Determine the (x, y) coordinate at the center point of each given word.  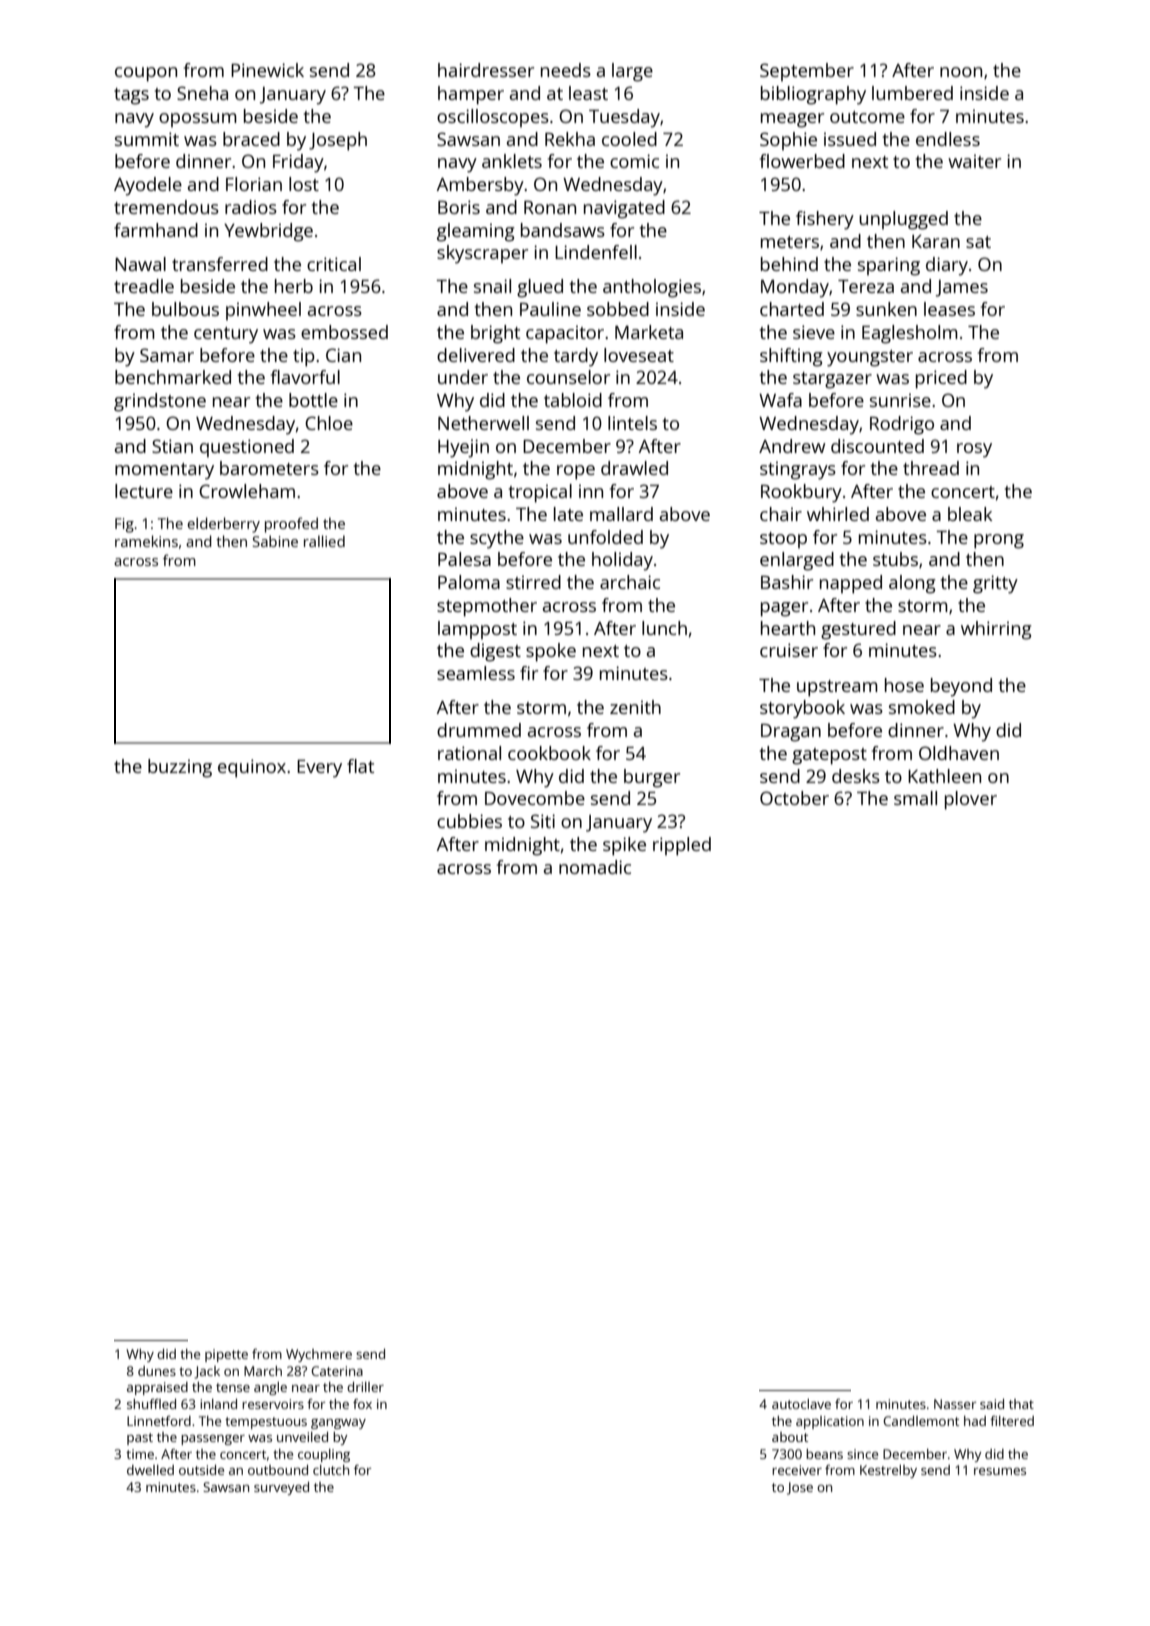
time (140, 1454)
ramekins (146, 541)
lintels (632, 423)
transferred (220, 264)
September (807, 72)
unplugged (903, 220)
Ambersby (480, 186)
